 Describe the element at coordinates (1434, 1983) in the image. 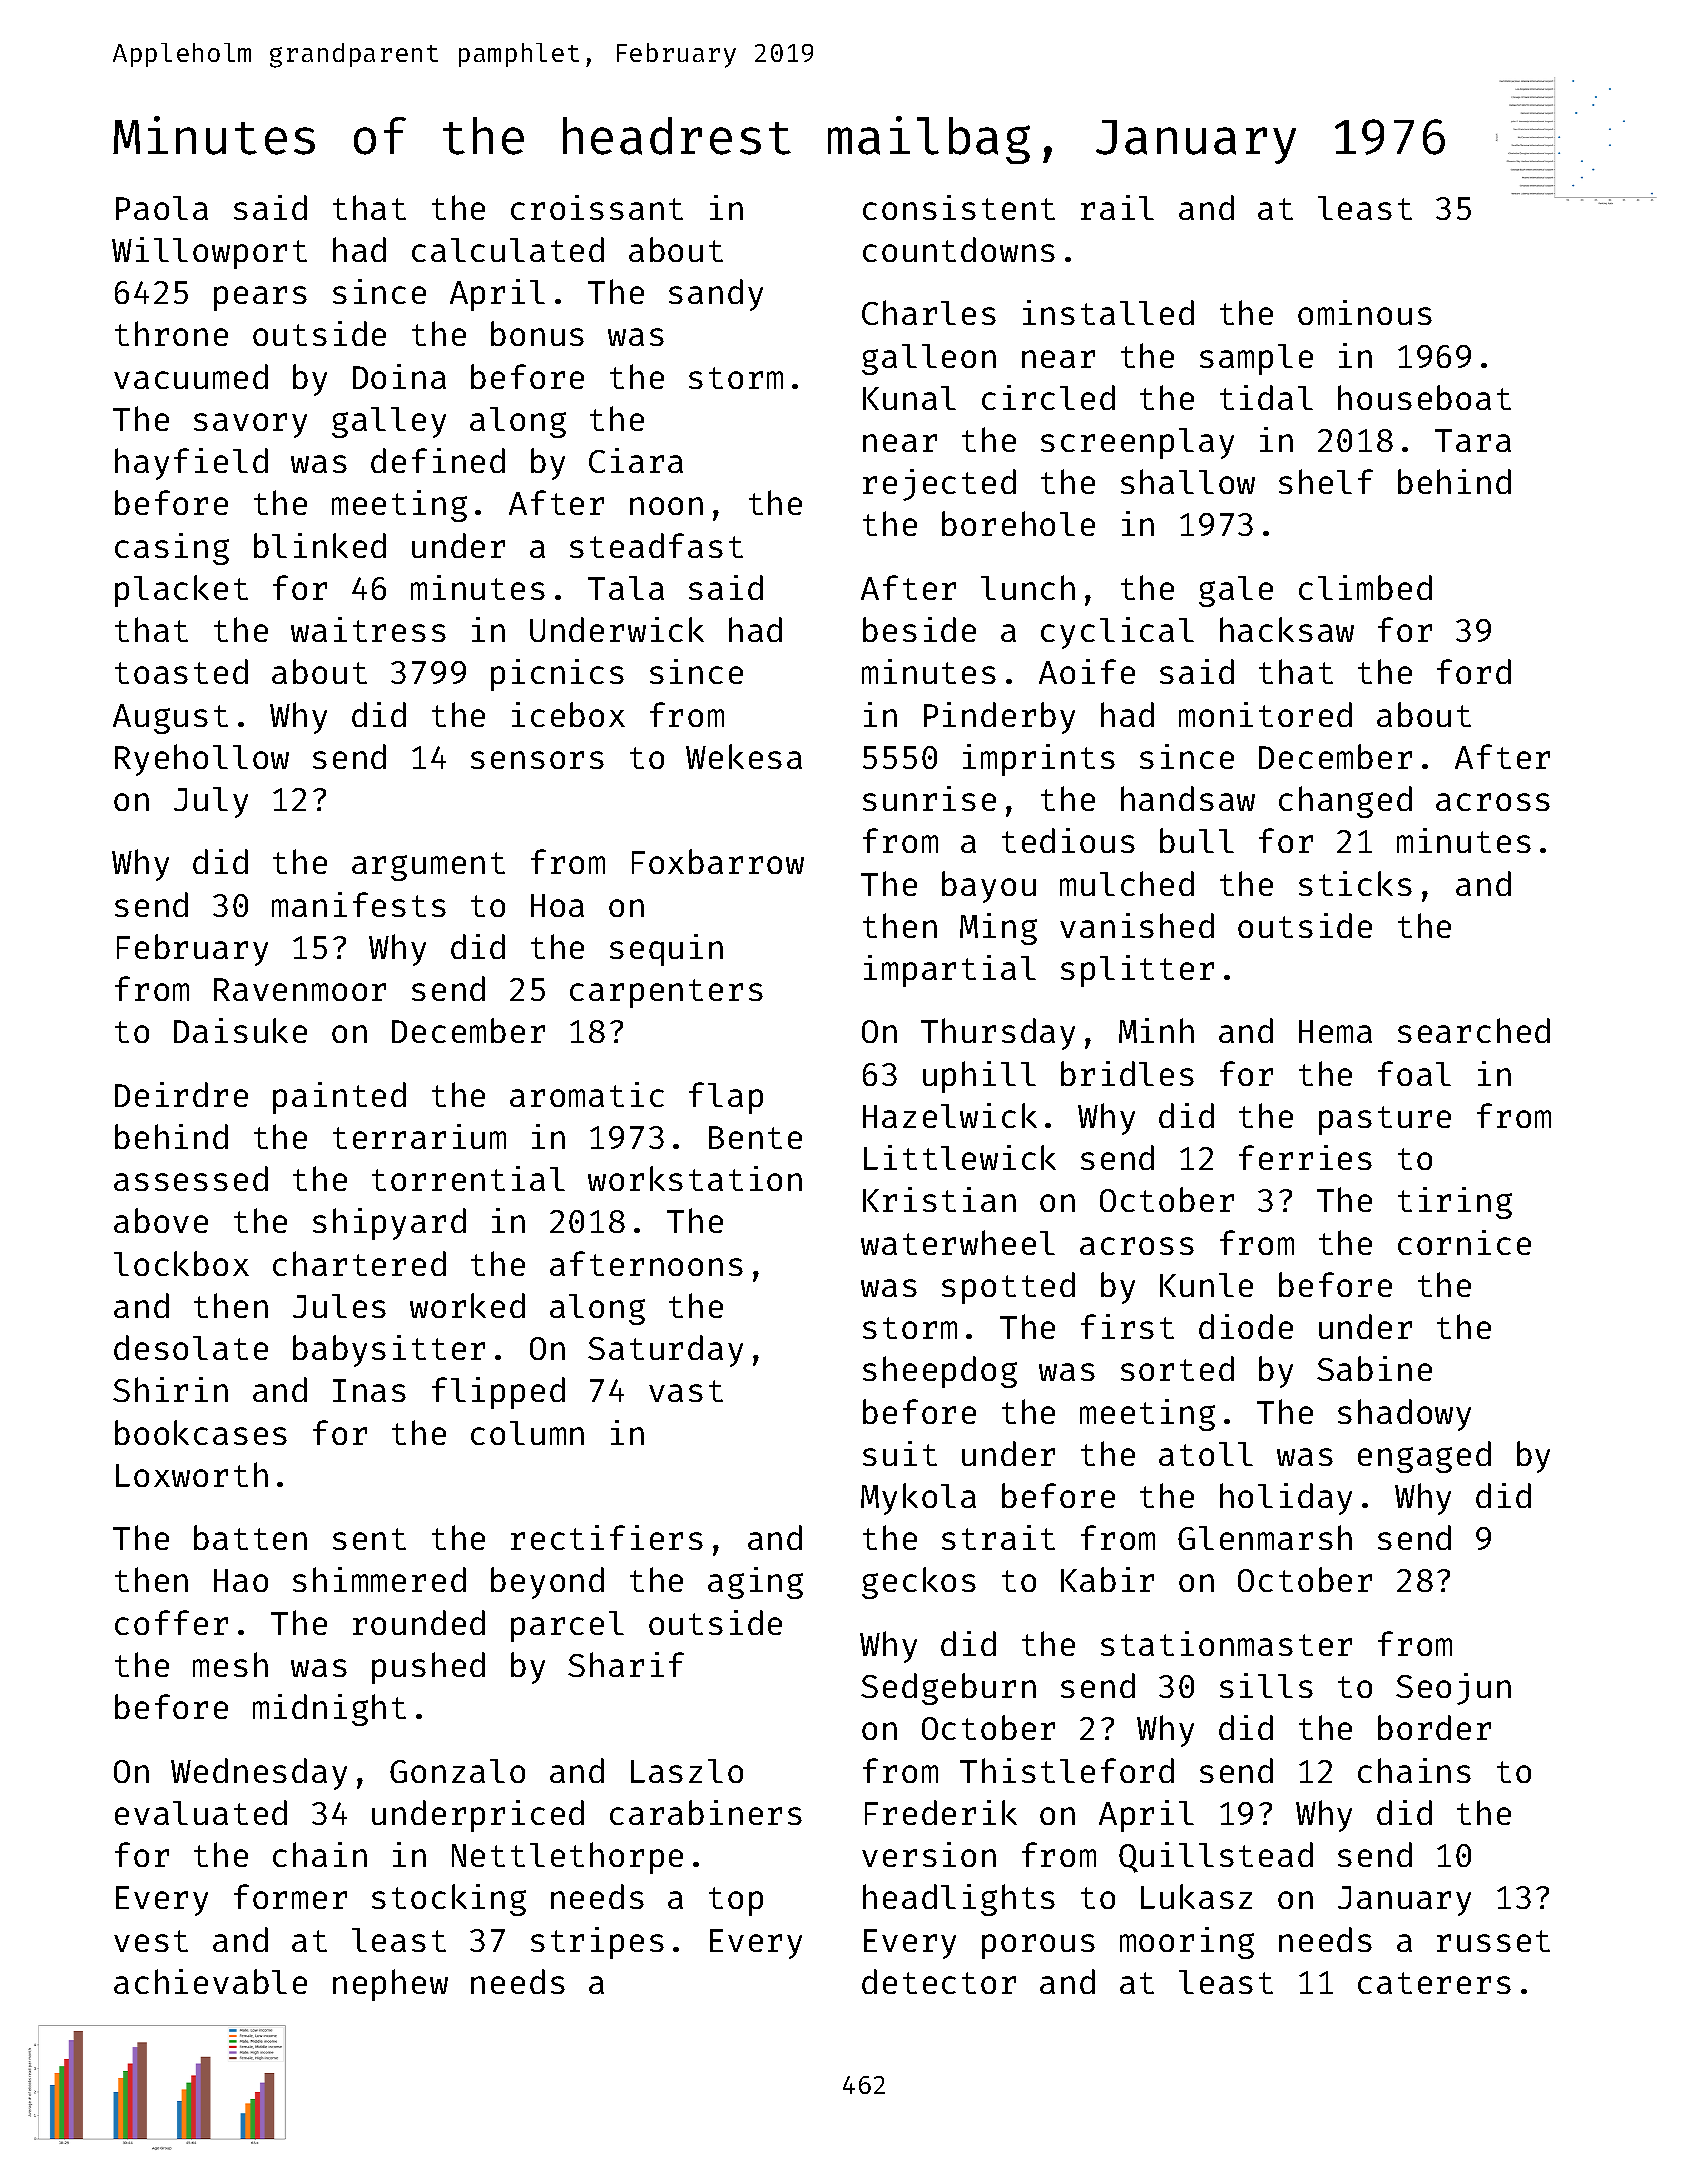

I see `caterers` at that location.
